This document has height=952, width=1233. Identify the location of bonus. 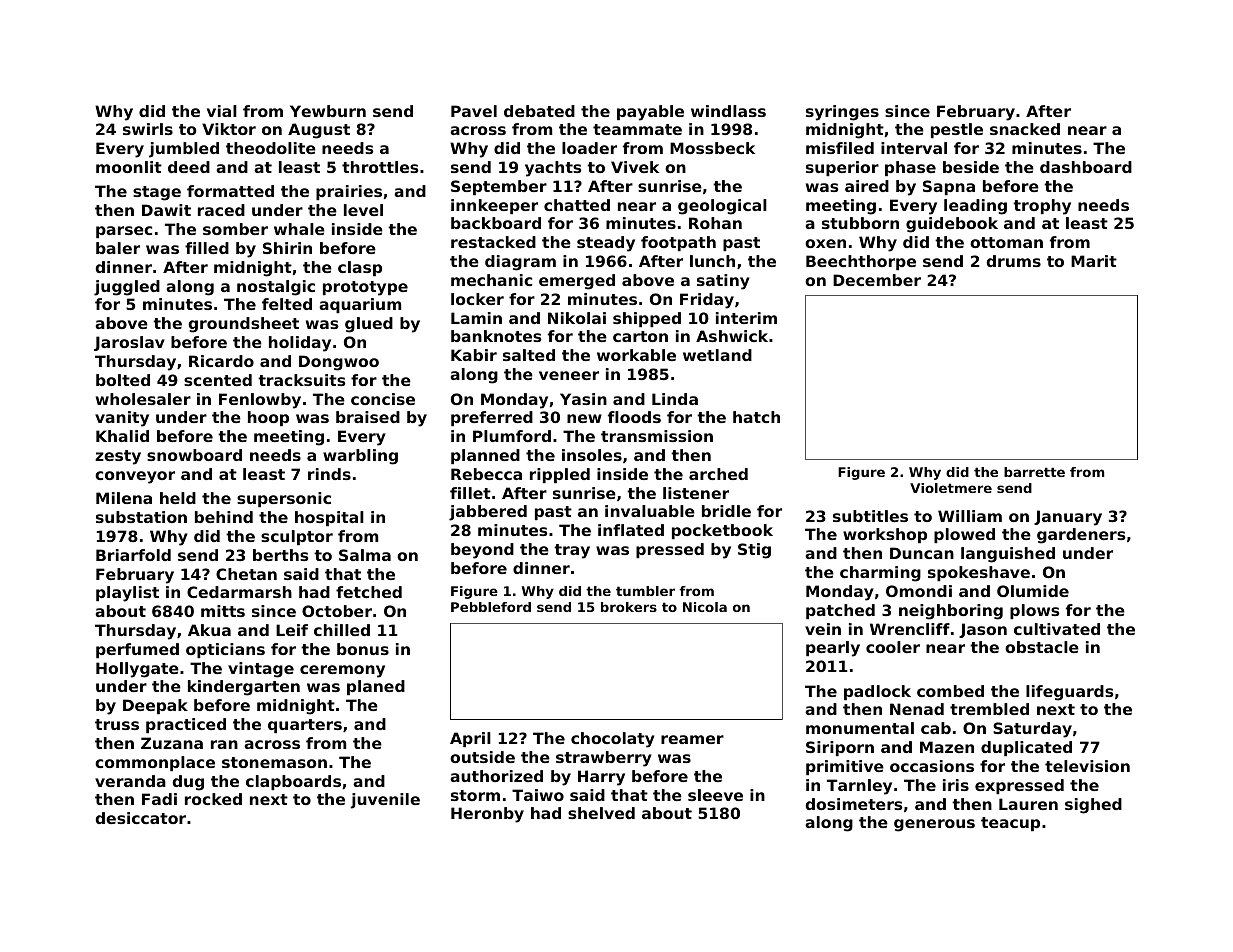
(363, 649).
